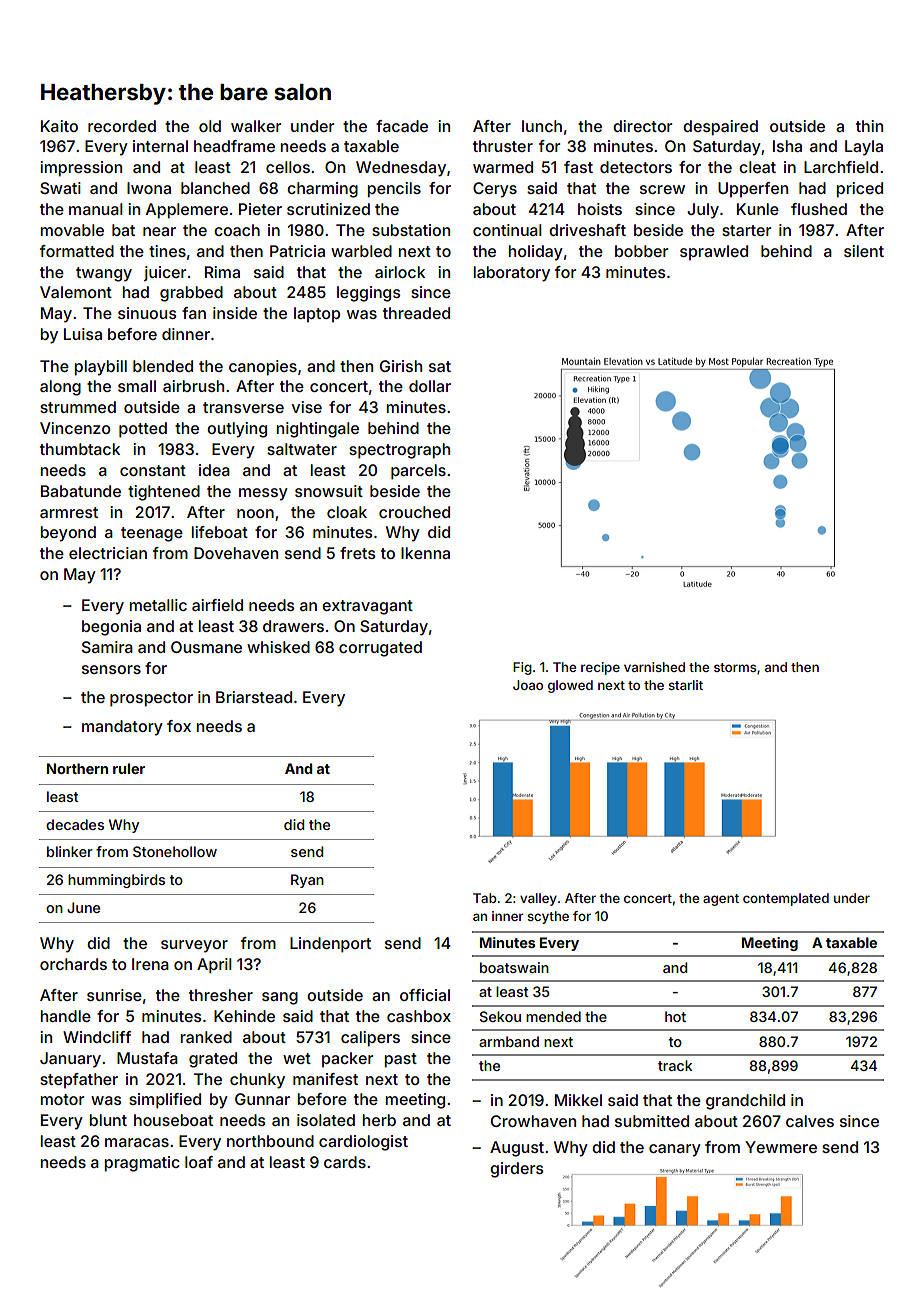  What do you see at coordinates (322, 190) in the screenshot?
I see `charming` at bounding box center [322, 190].
